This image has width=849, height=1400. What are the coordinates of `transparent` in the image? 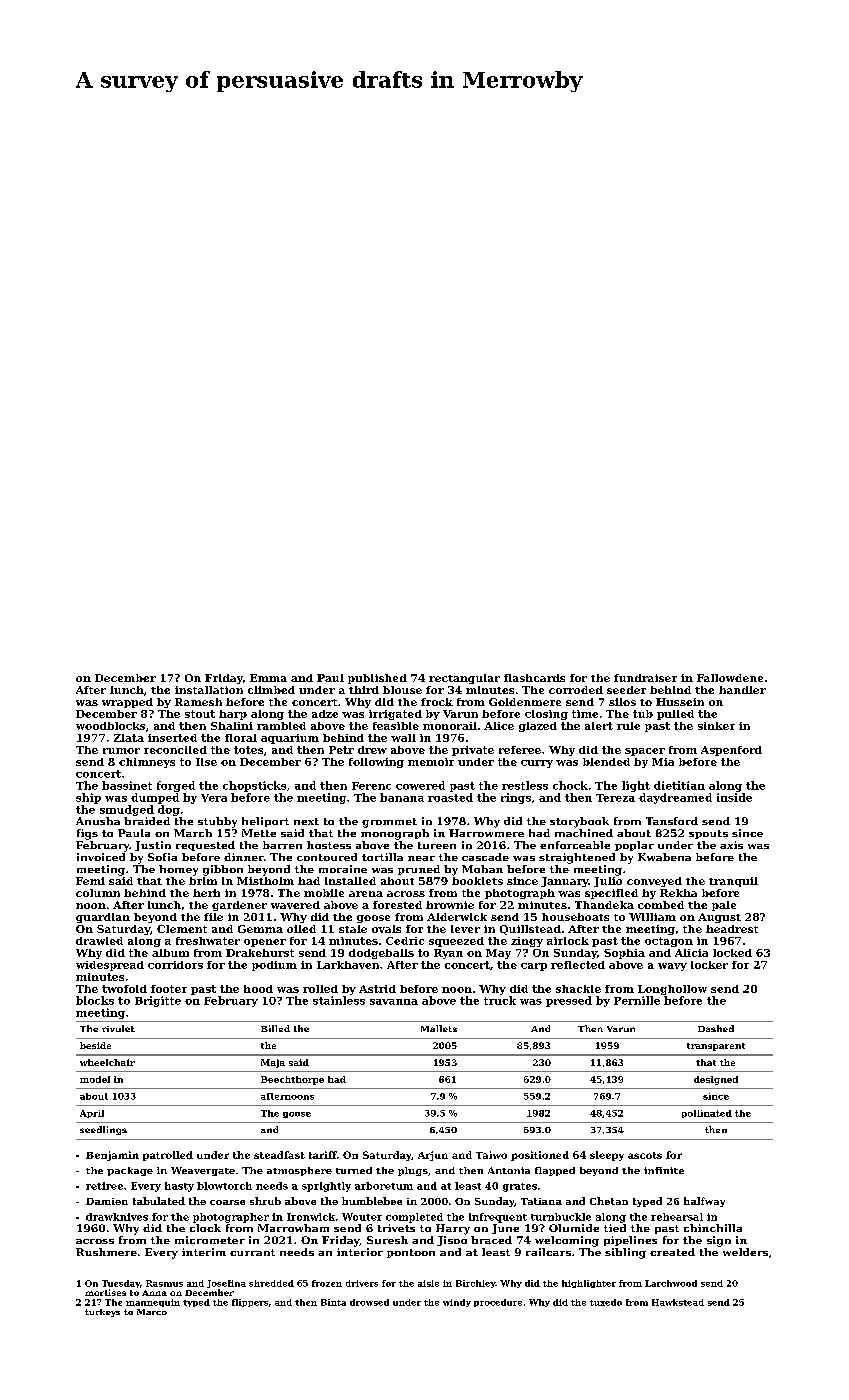 It's located at (716, 1047).
